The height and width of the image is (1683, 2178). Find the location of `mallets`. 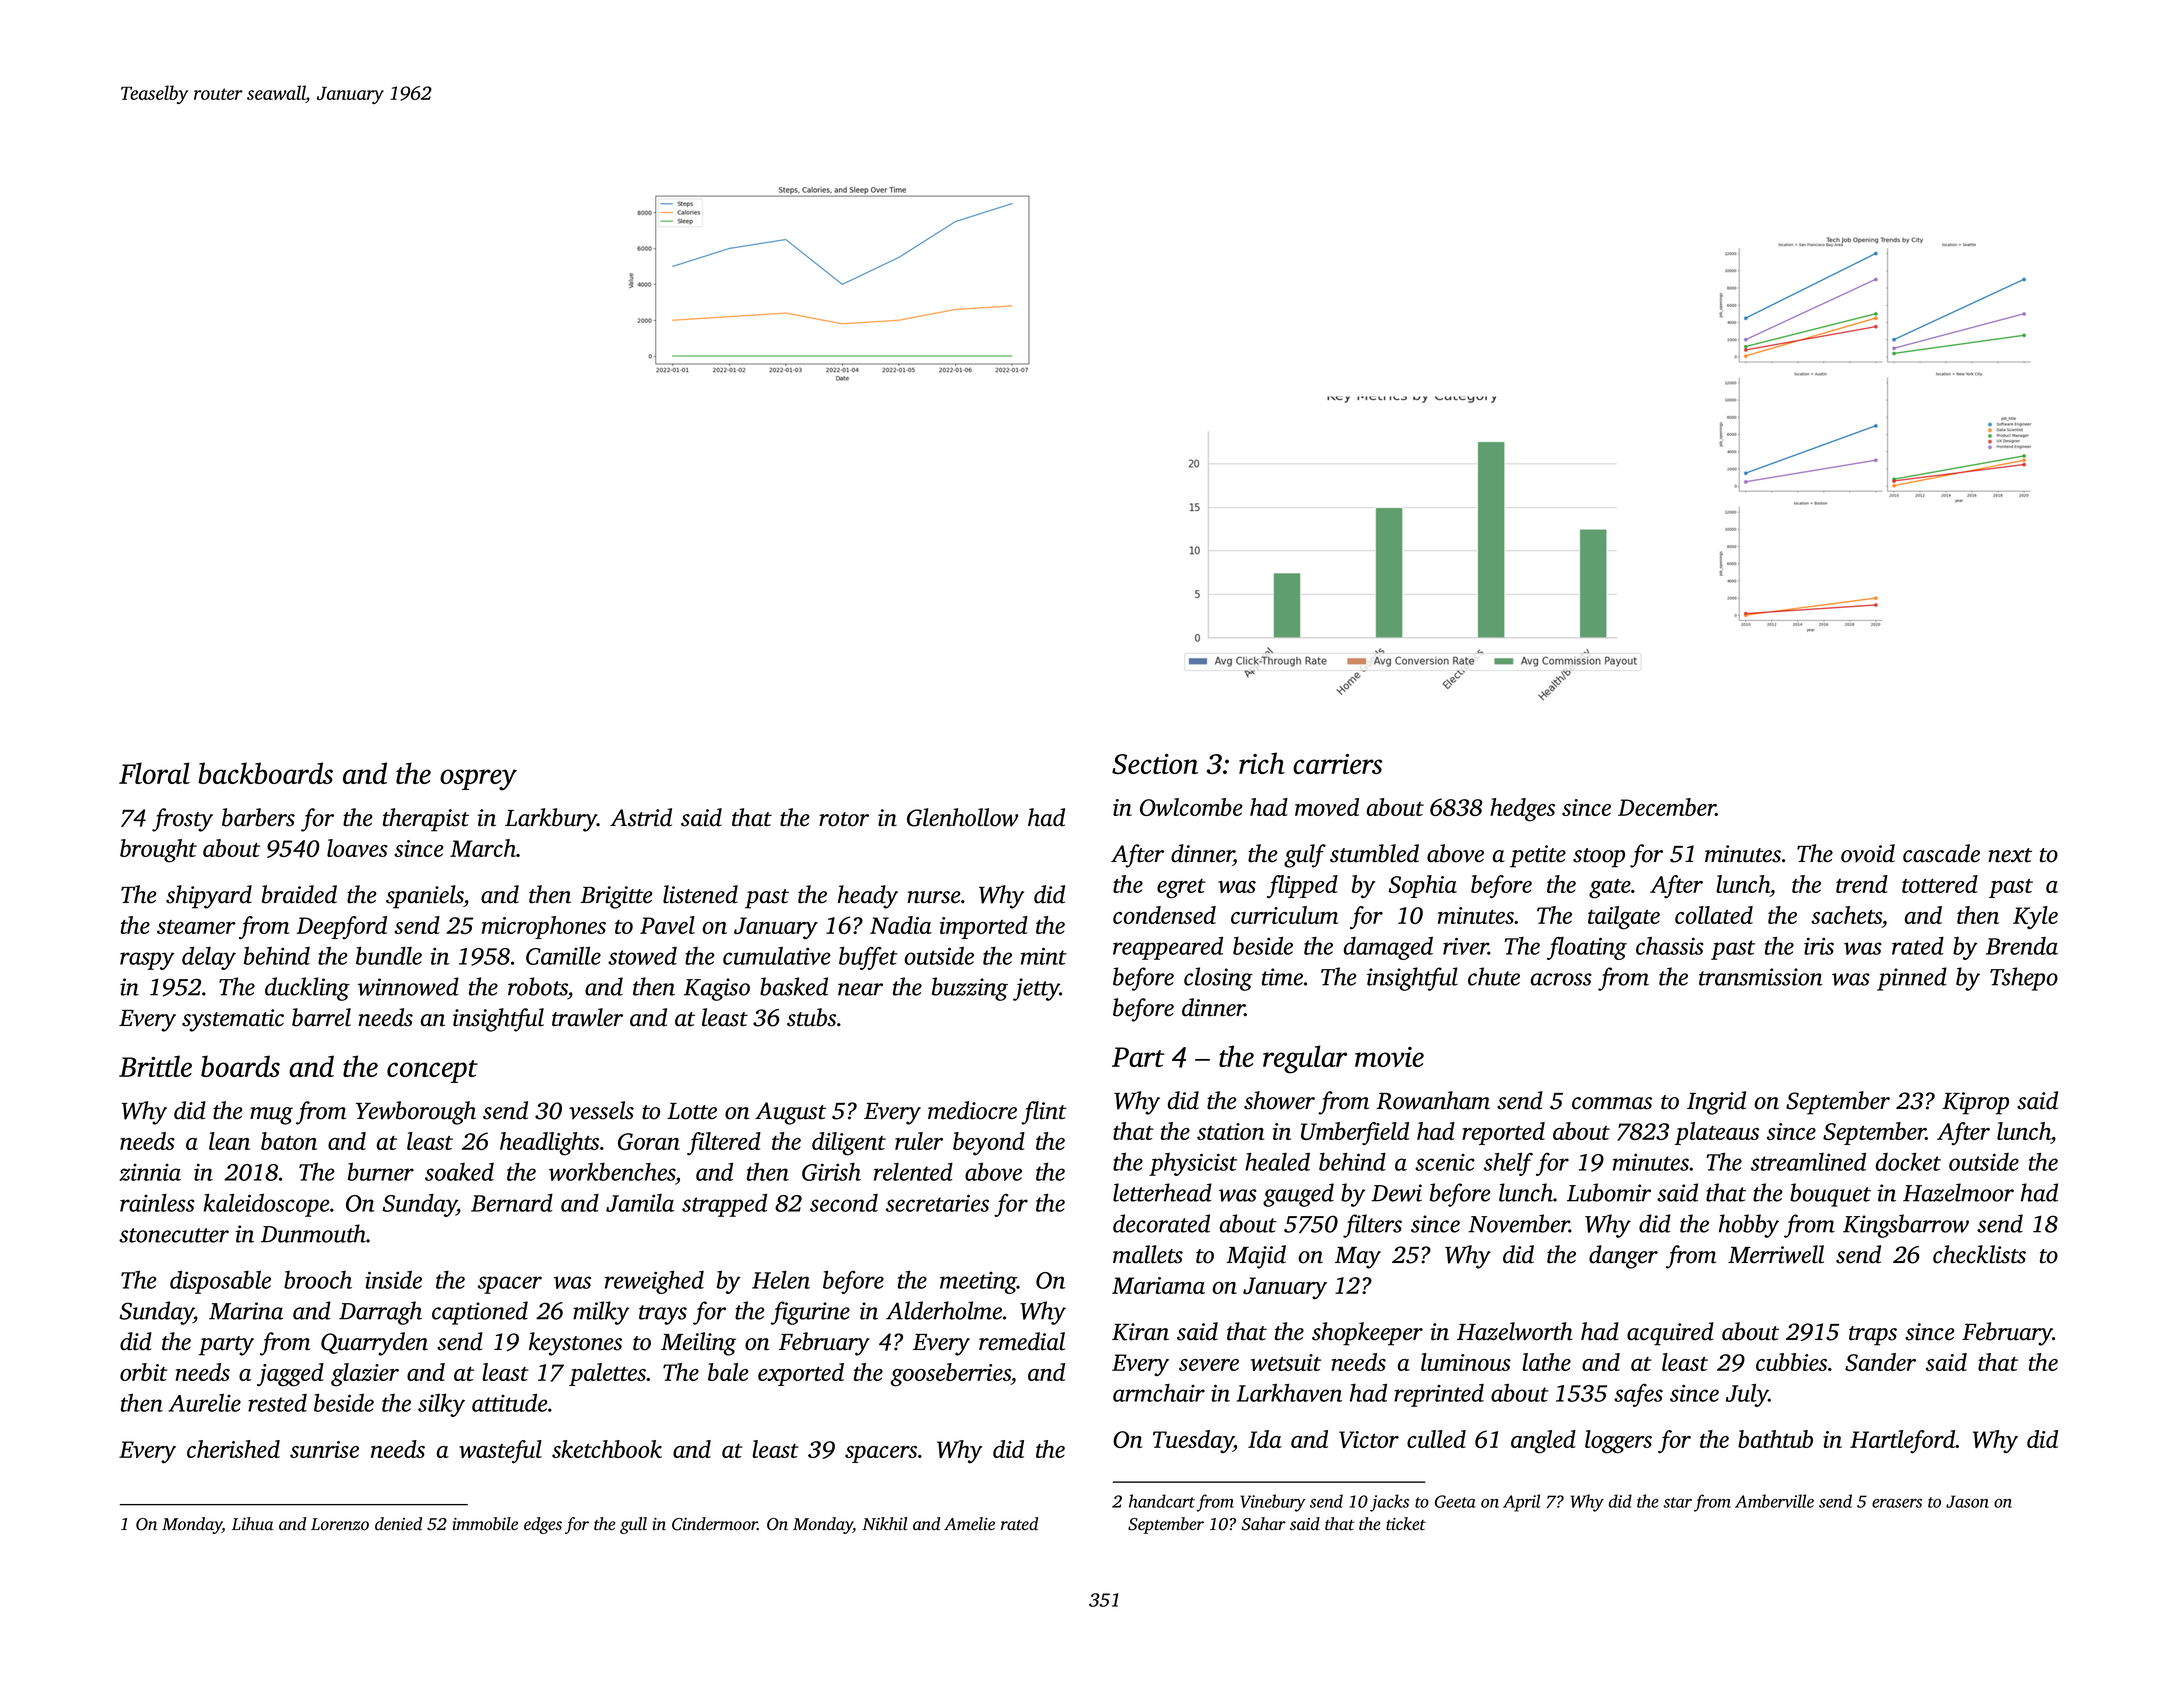

mallets is located at coordinates (1148, 1254).
